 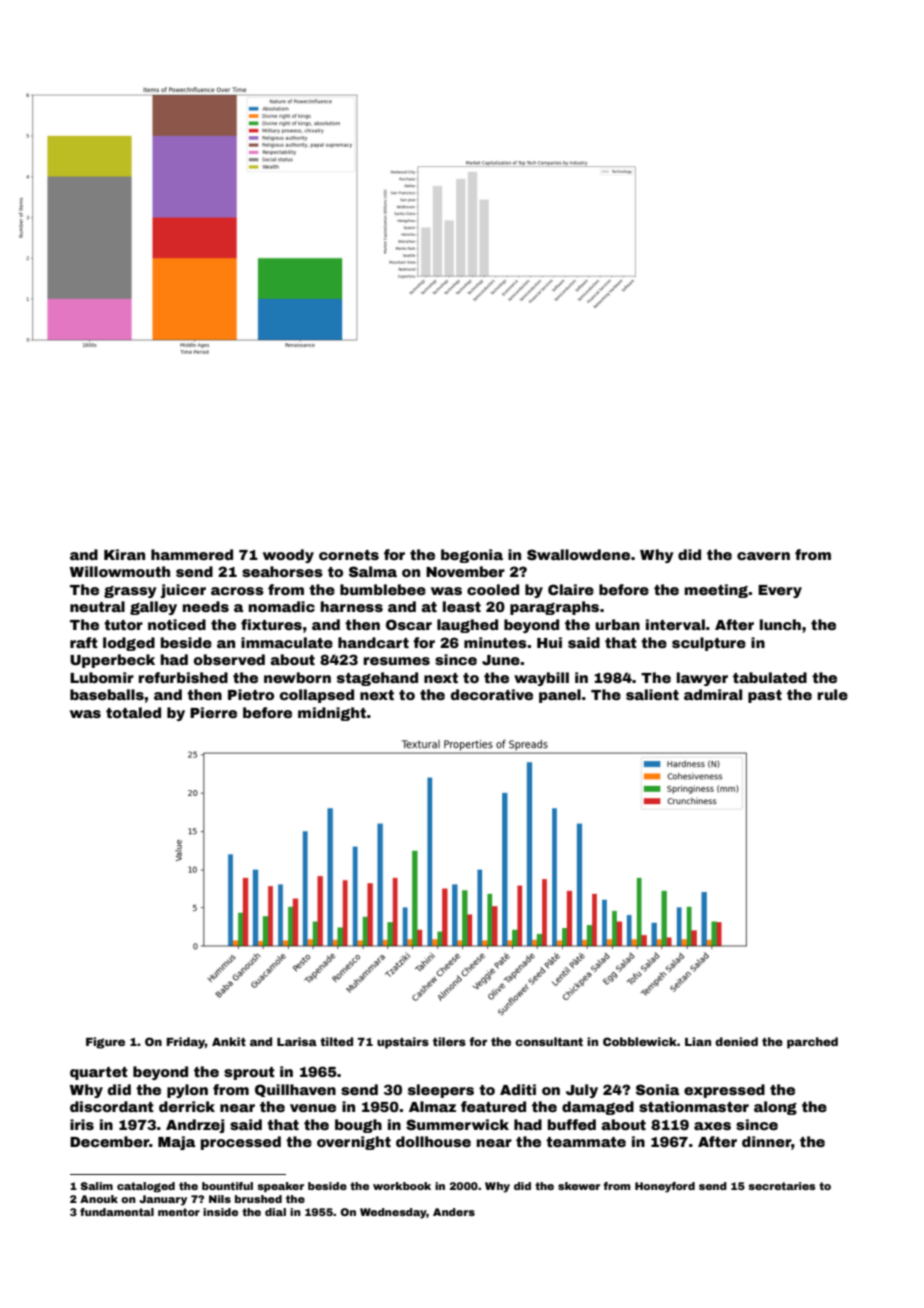 What do you see at coordinates (472, 556) in the screenshot?
I see `begonia` at bounding box center [472, 556].
